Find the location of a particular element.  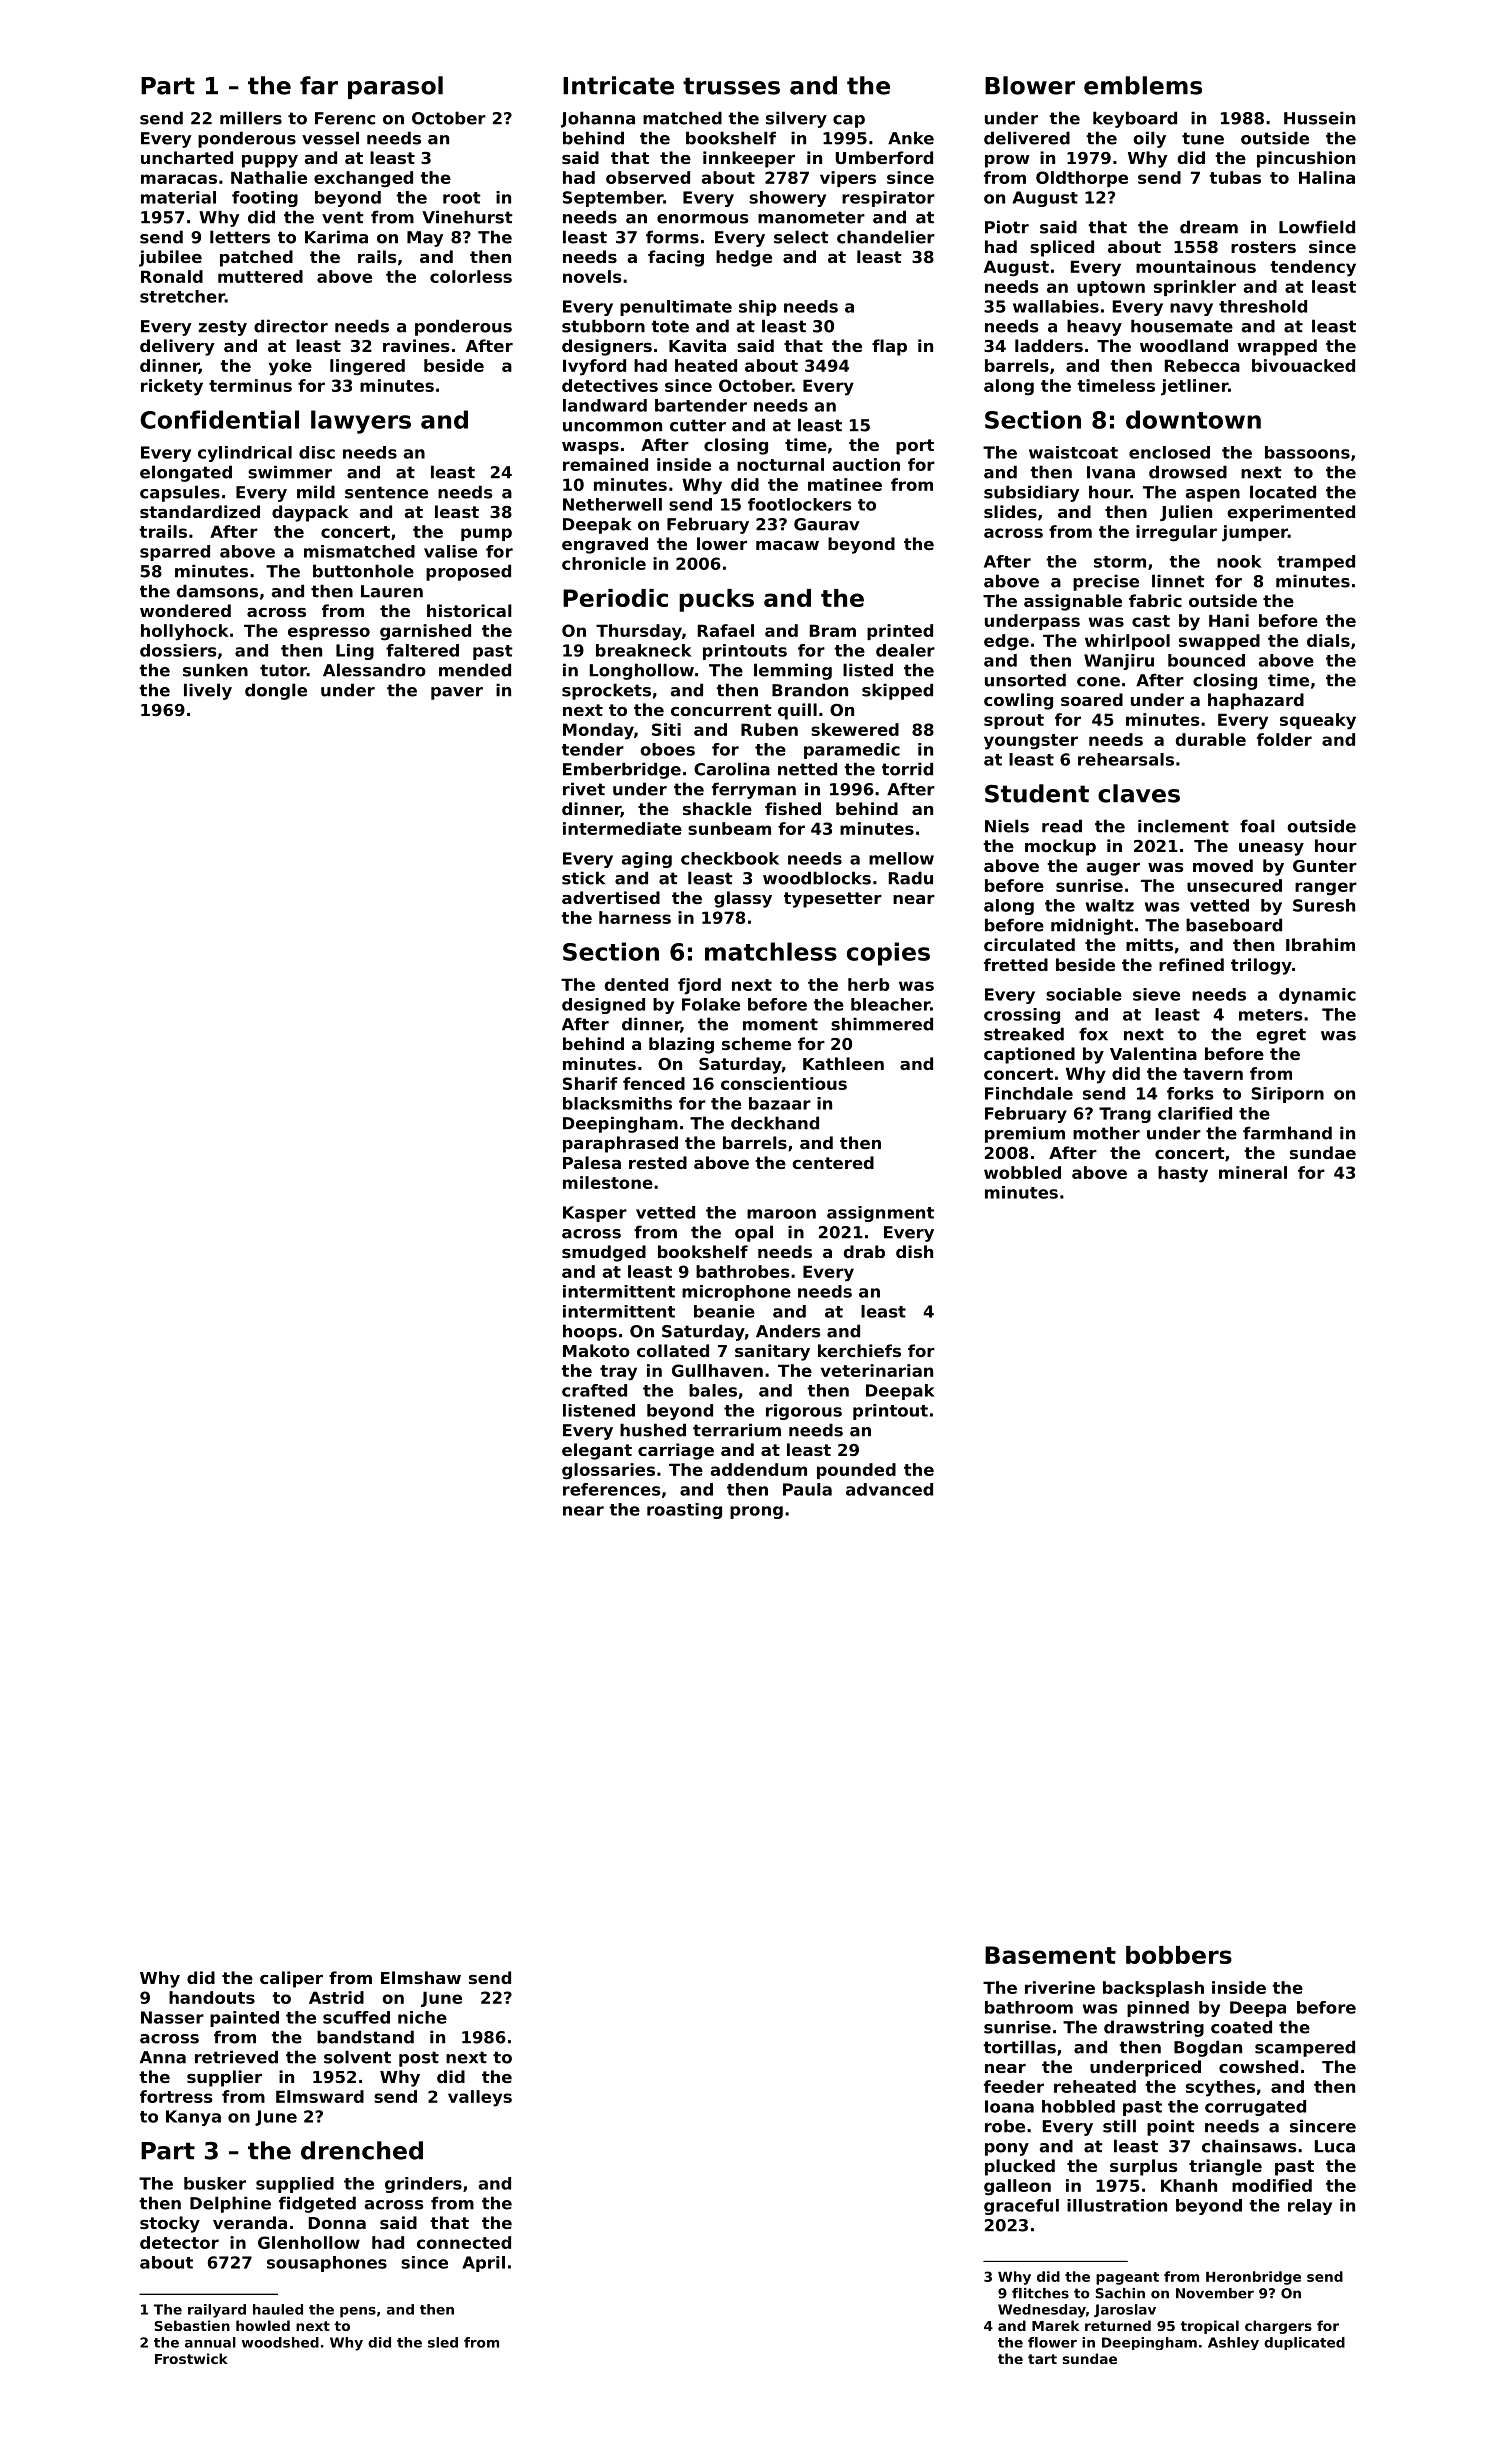

mild is located at coordinates (316, 492).
